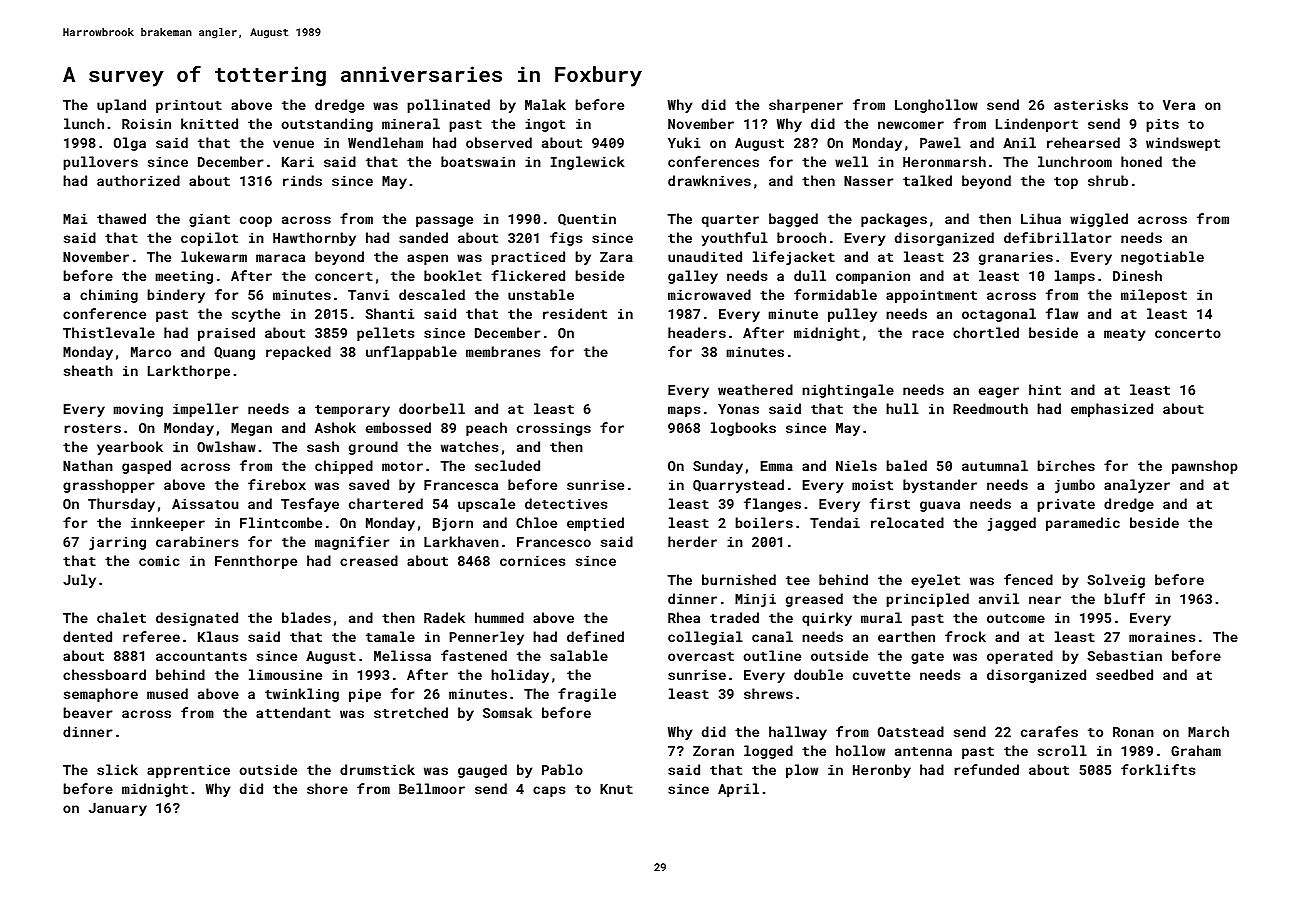 The image size is (1308, 924). Describe the element at coordinates (87, 636) in the image. I see `dented` at that location.
